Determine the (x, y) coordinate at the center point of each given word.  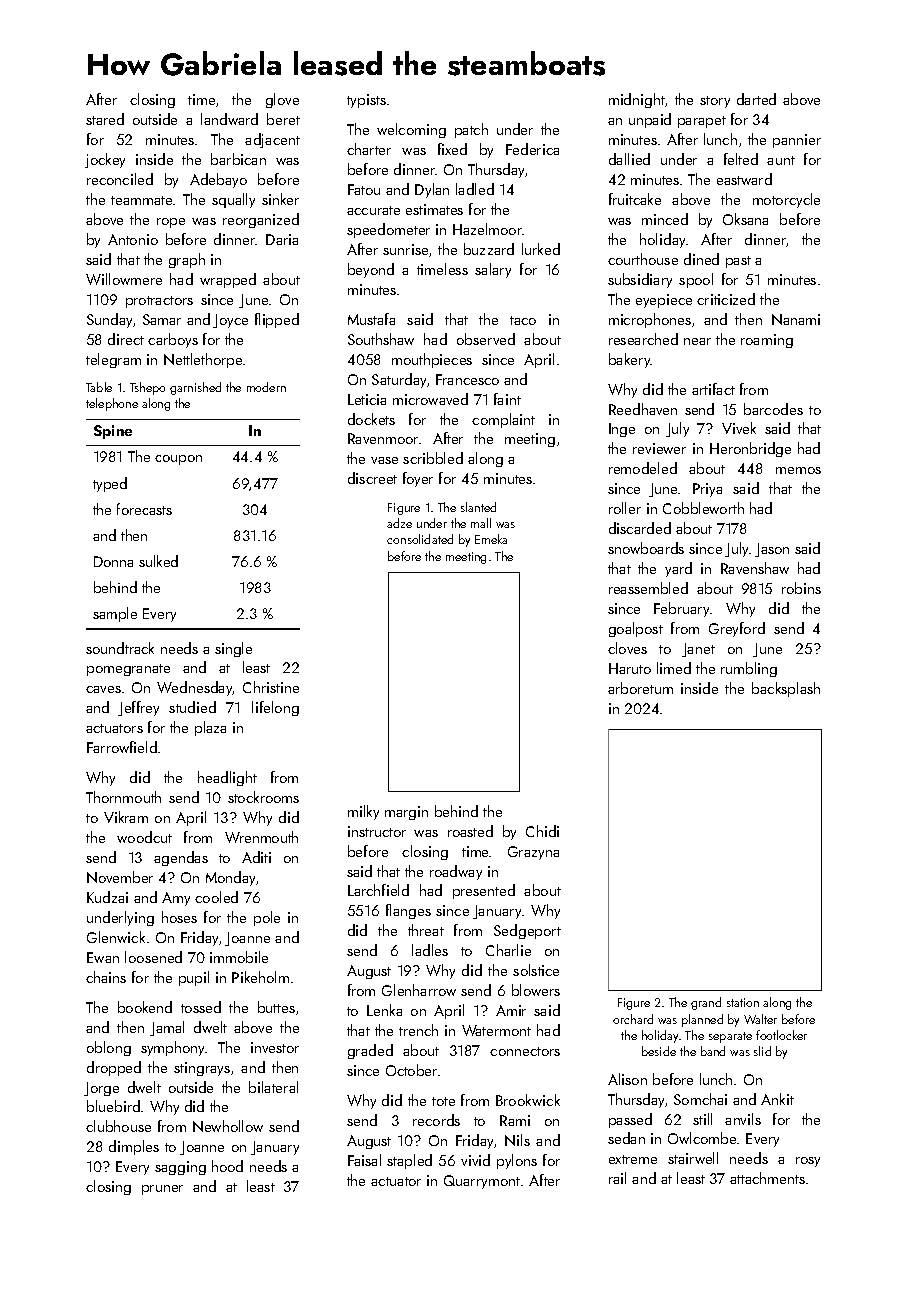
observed (486, 339)
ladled (475, 189)
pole (267, 918)
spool (696, 280)
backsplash (786, 689)
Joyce (230, 321)
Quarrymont (482, 1182)
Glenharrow (419, 990)
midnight (637, 100)
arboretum (640, 688)
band (713, 1051)
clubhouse (118, 1126)
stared (105, 119)
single (233, 649)
